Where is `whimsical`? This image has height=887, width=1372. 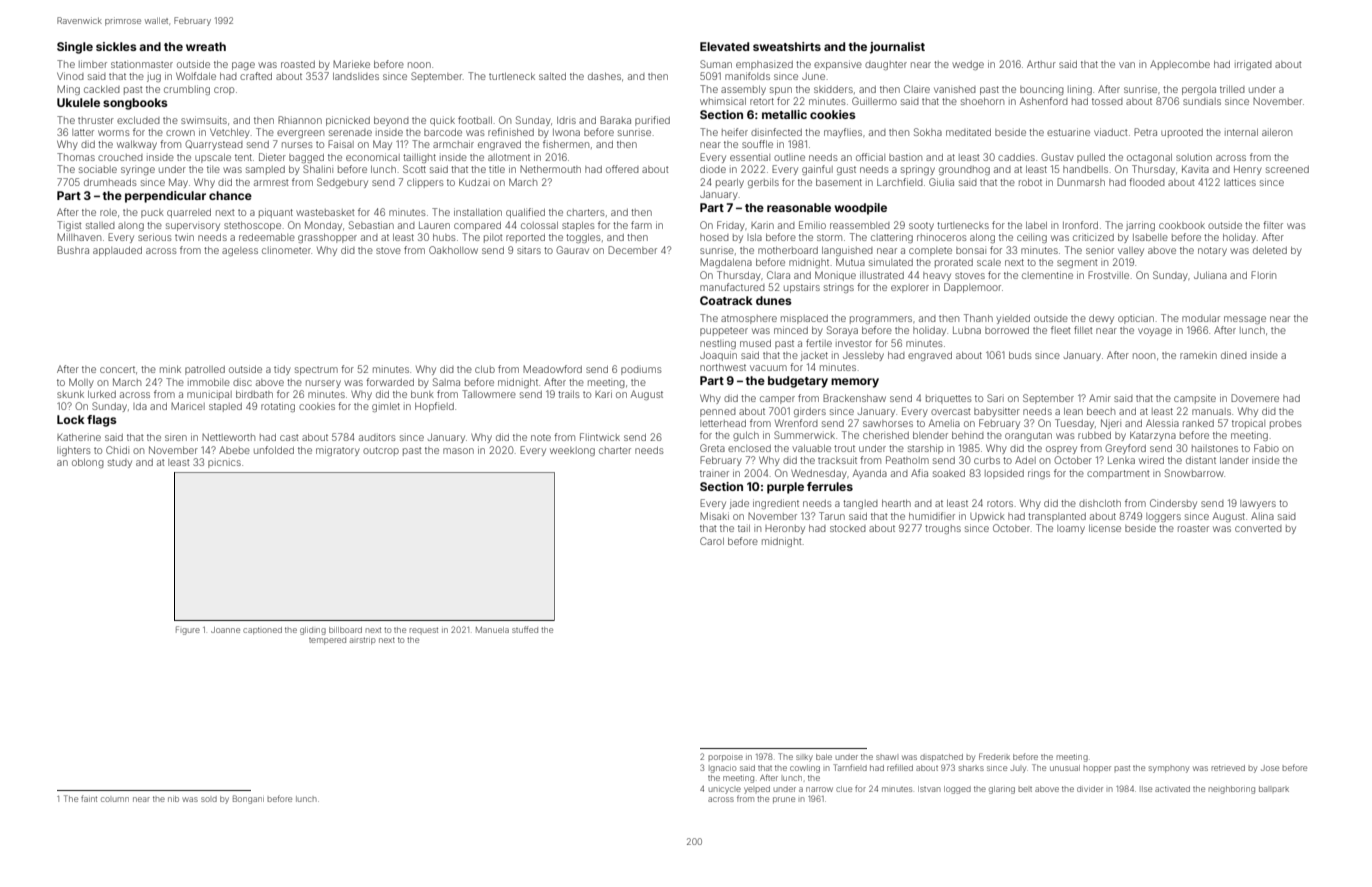 whimsical is located at coordinates (723, 101).
